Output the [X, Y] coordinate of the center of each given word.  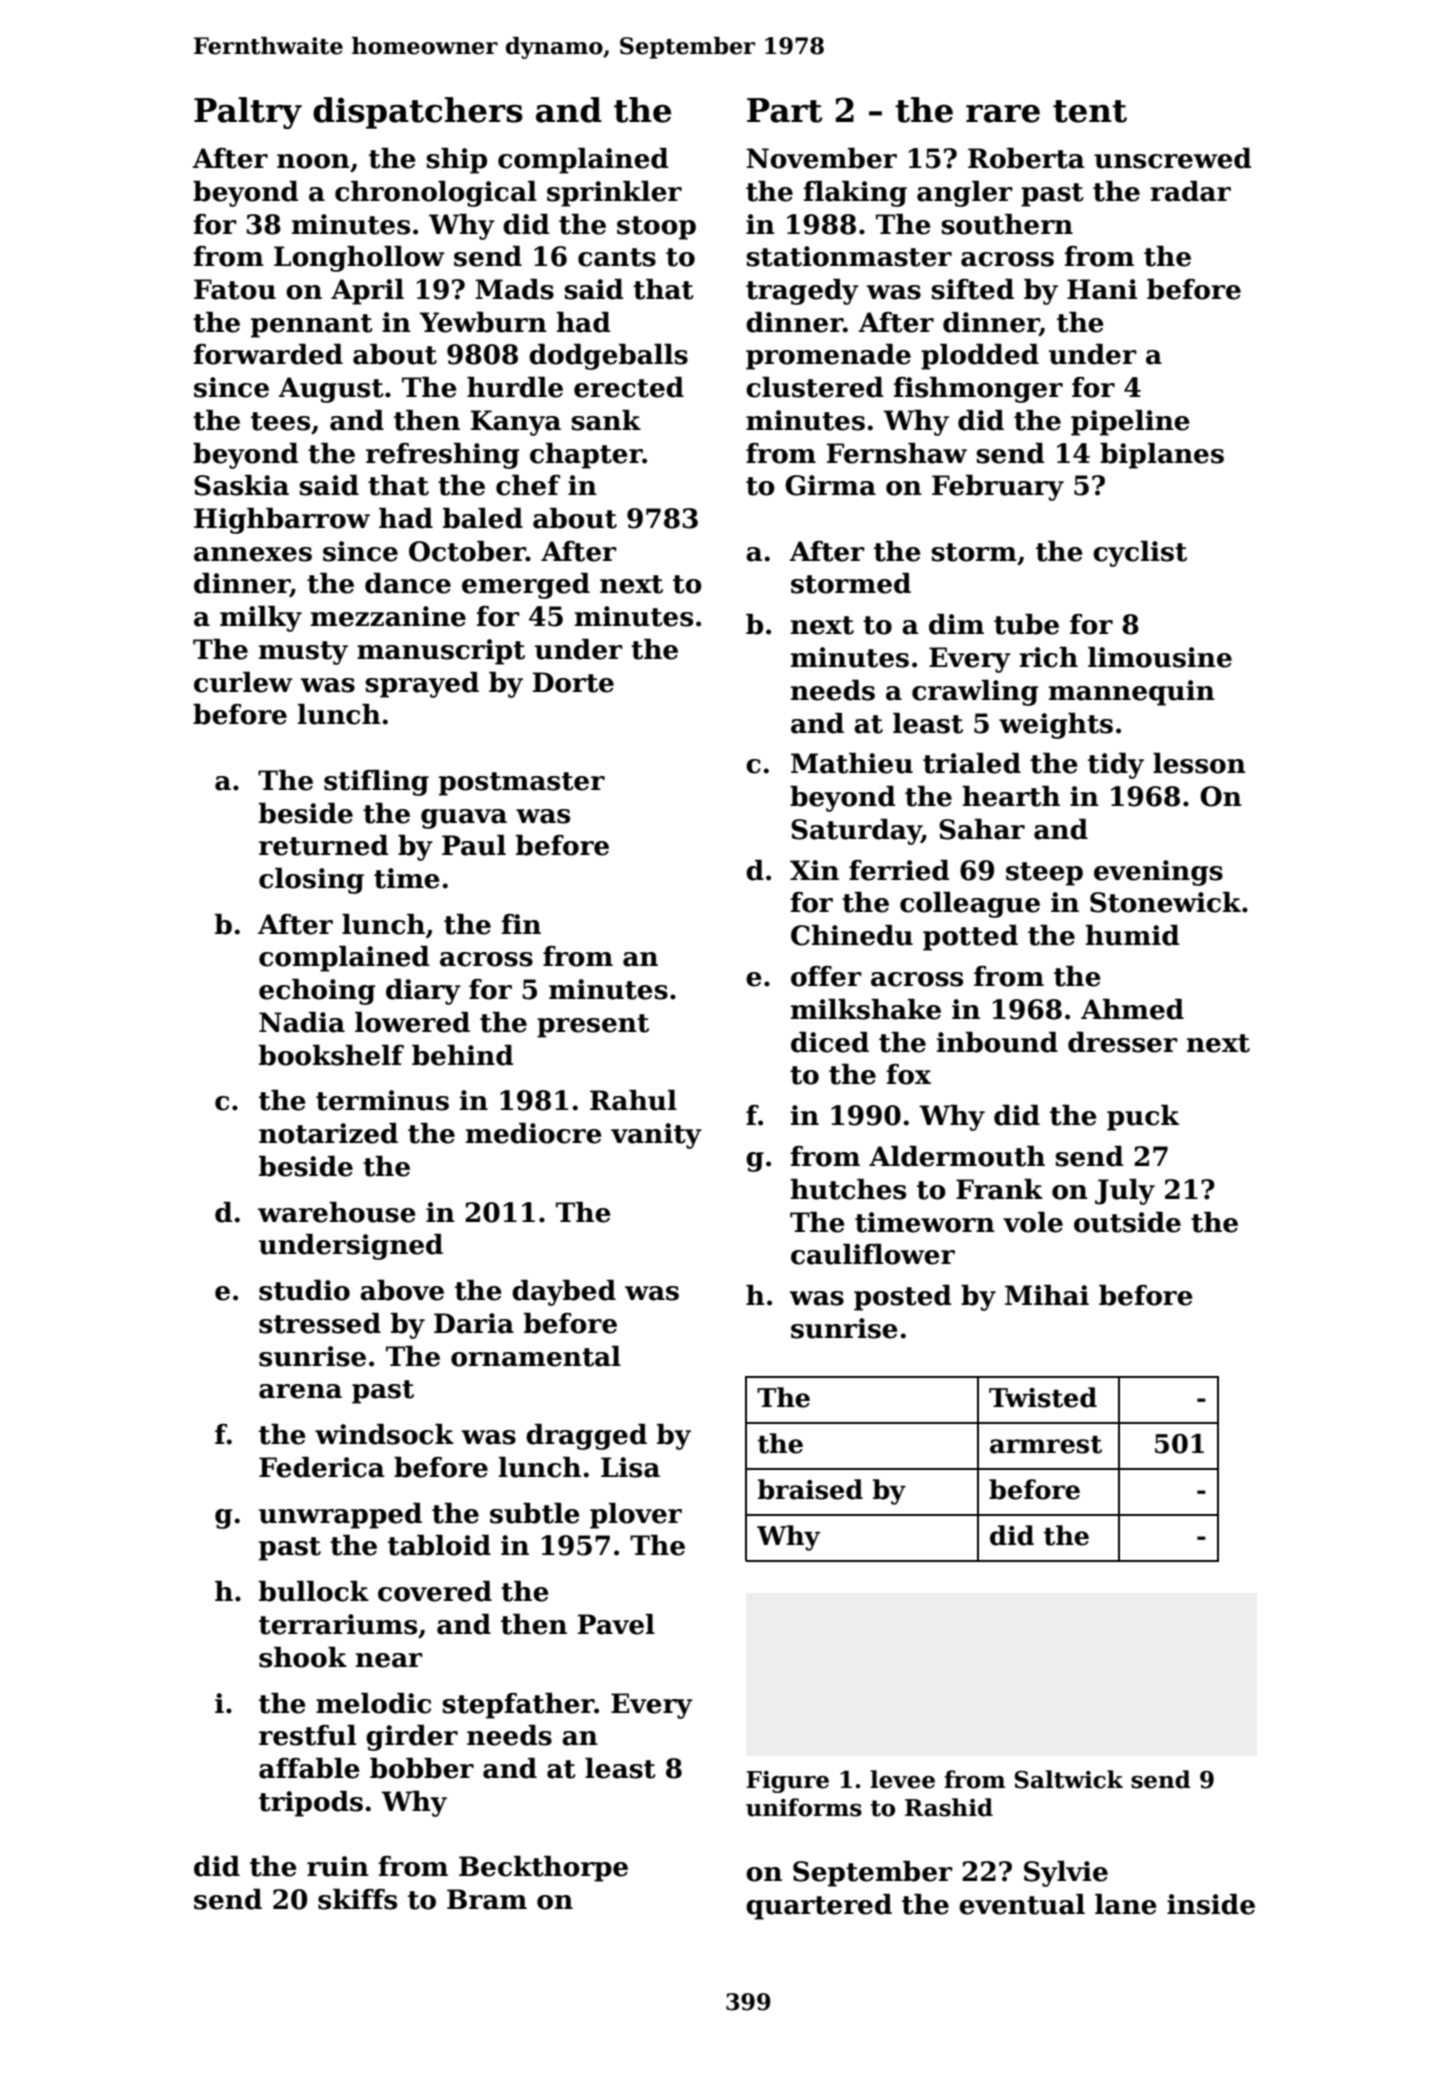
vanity [656, 1136]
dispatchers [418, 113]
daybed [564, 1293]
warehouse [337, 1212]
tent [1090, 111]
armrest [1046, 1445]
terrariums [338, 1624]
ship [456, 161]
